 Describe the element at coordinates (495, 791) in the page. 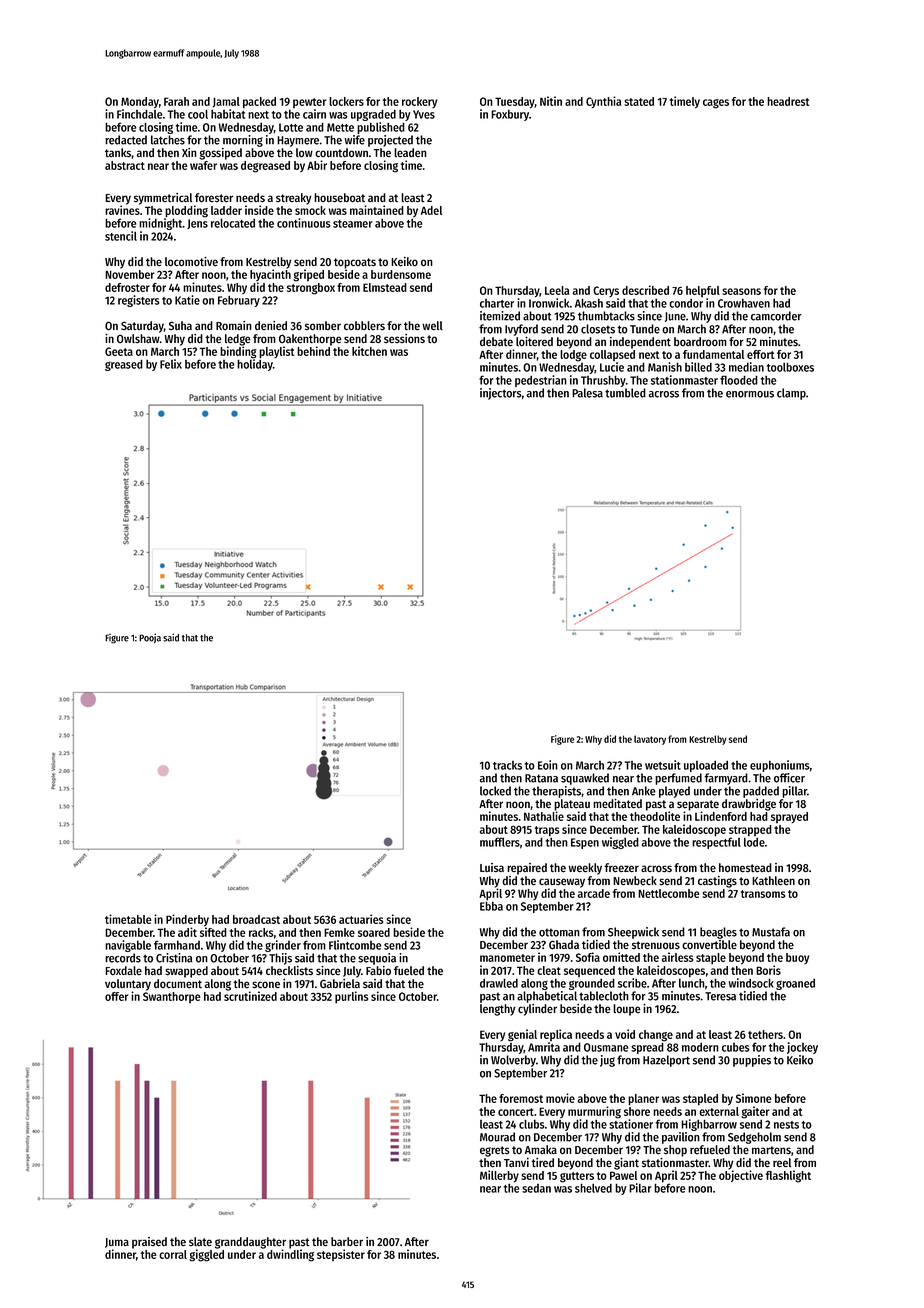

I see `locked` at that location.
